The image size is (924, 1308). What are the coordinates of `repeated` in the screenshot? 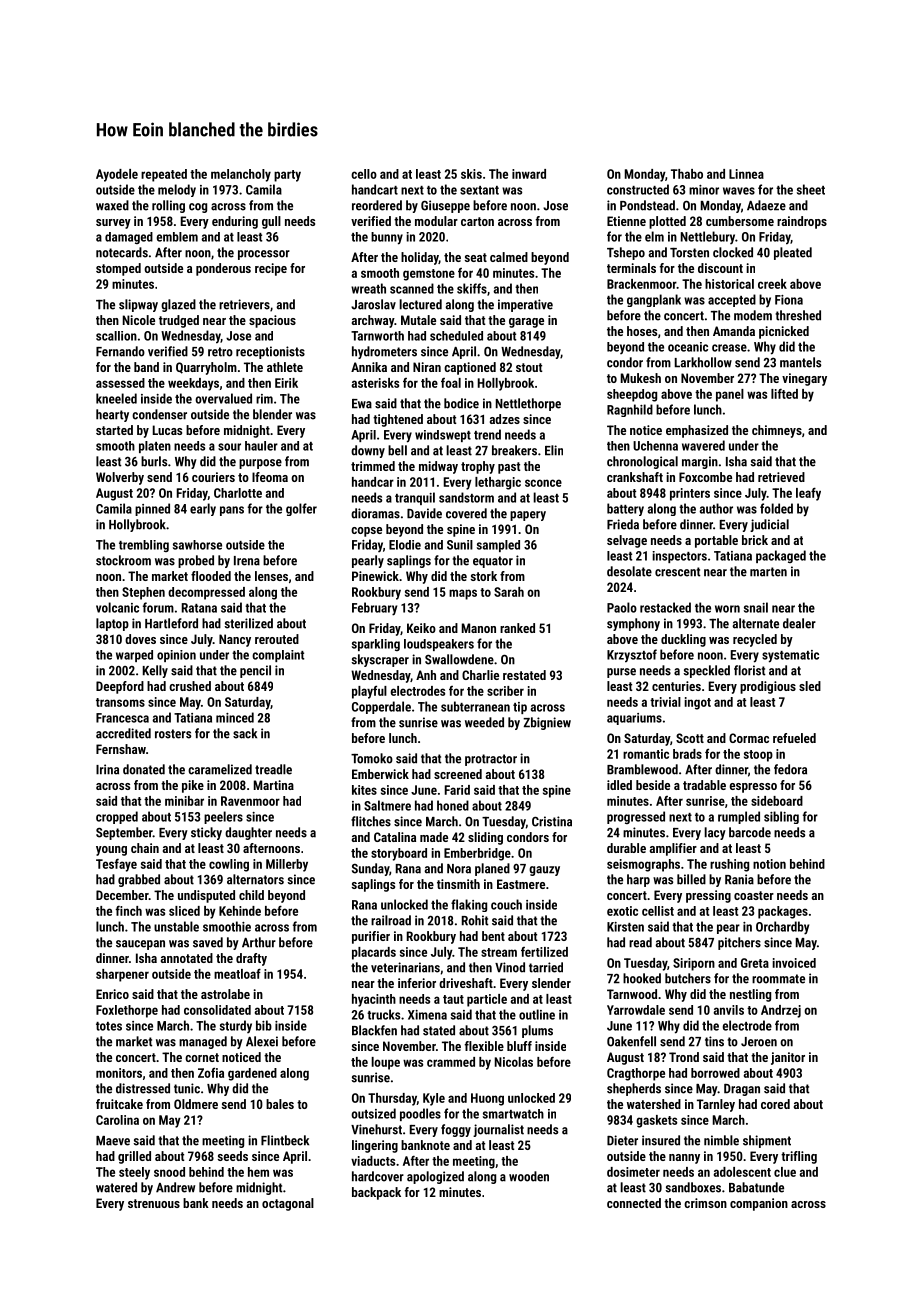 It's located at (164, 175).
